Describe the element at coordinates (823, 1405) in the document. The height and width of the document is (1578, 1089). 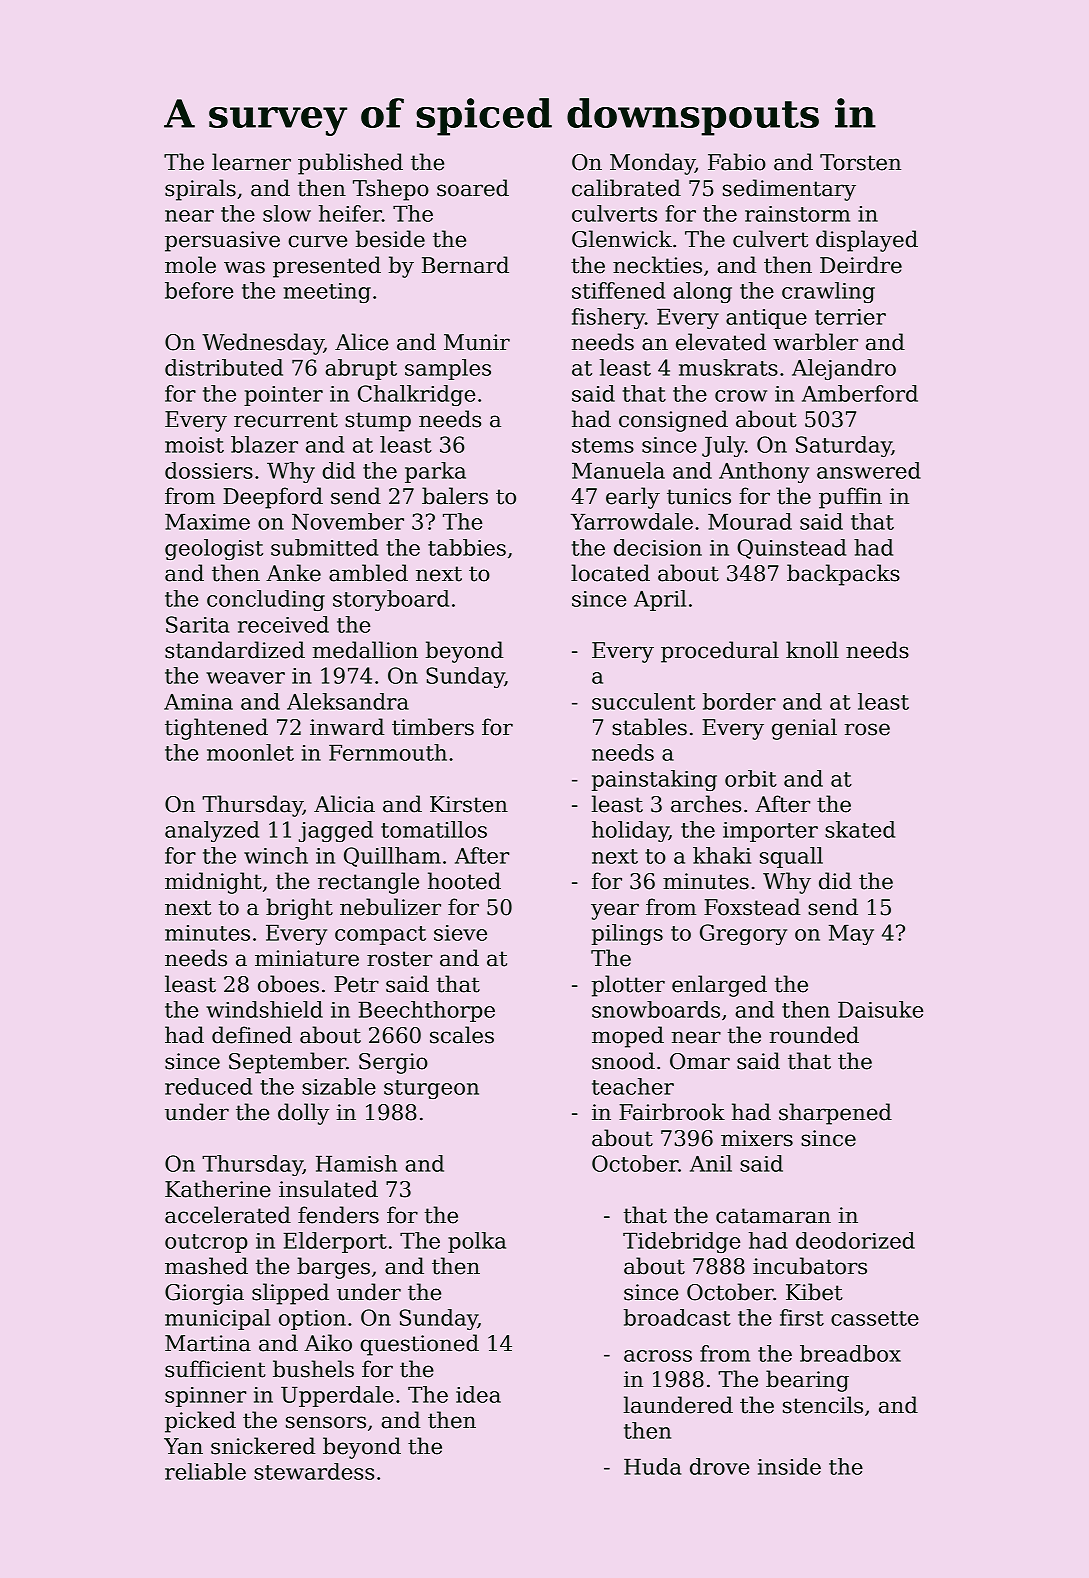
I see `stencils` at that location.
